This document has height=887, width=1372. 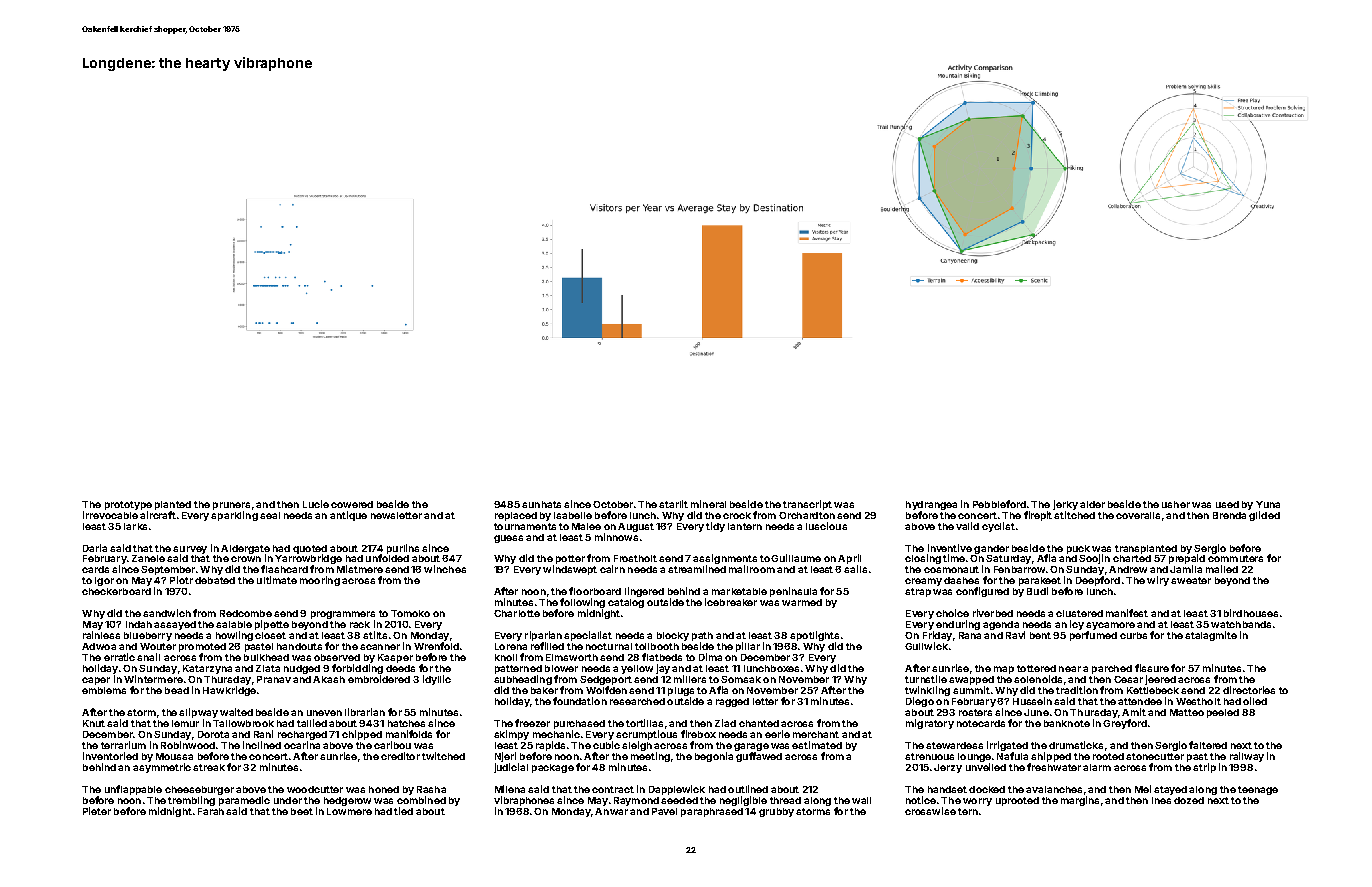 I want to click on sandwich, so click(x=167, y=613).
